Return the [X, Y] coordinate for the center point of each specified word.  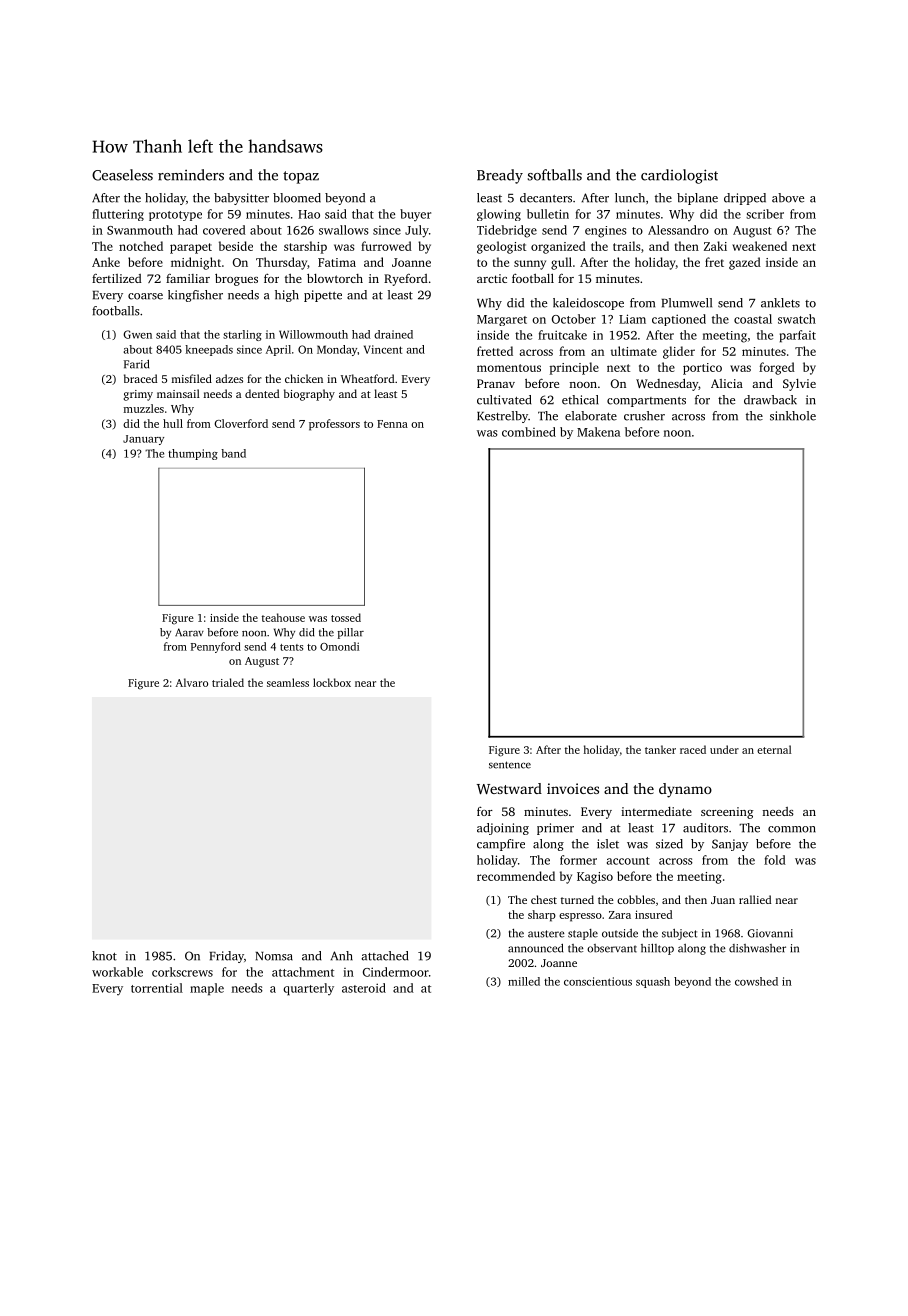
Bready [500, 176]
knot [104, 956]
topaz [301, 177]
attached [384, 956]
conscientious [598, 981]
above [788, 198]
